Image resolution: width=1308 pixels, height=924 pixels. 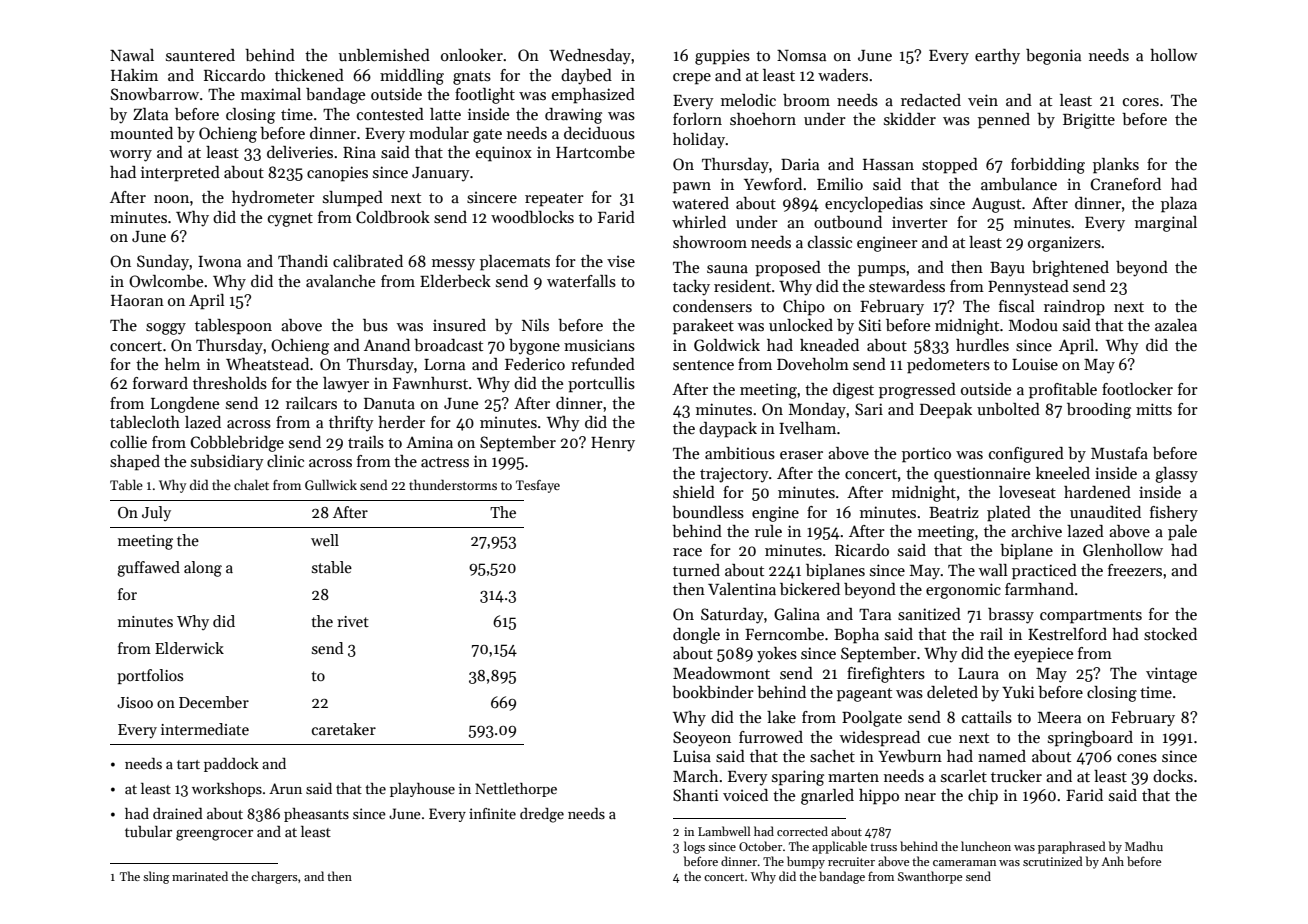 What do you see at coordinates (1053, 57) in the document?
I see `begonia` at bounding box center [1053, 57].
